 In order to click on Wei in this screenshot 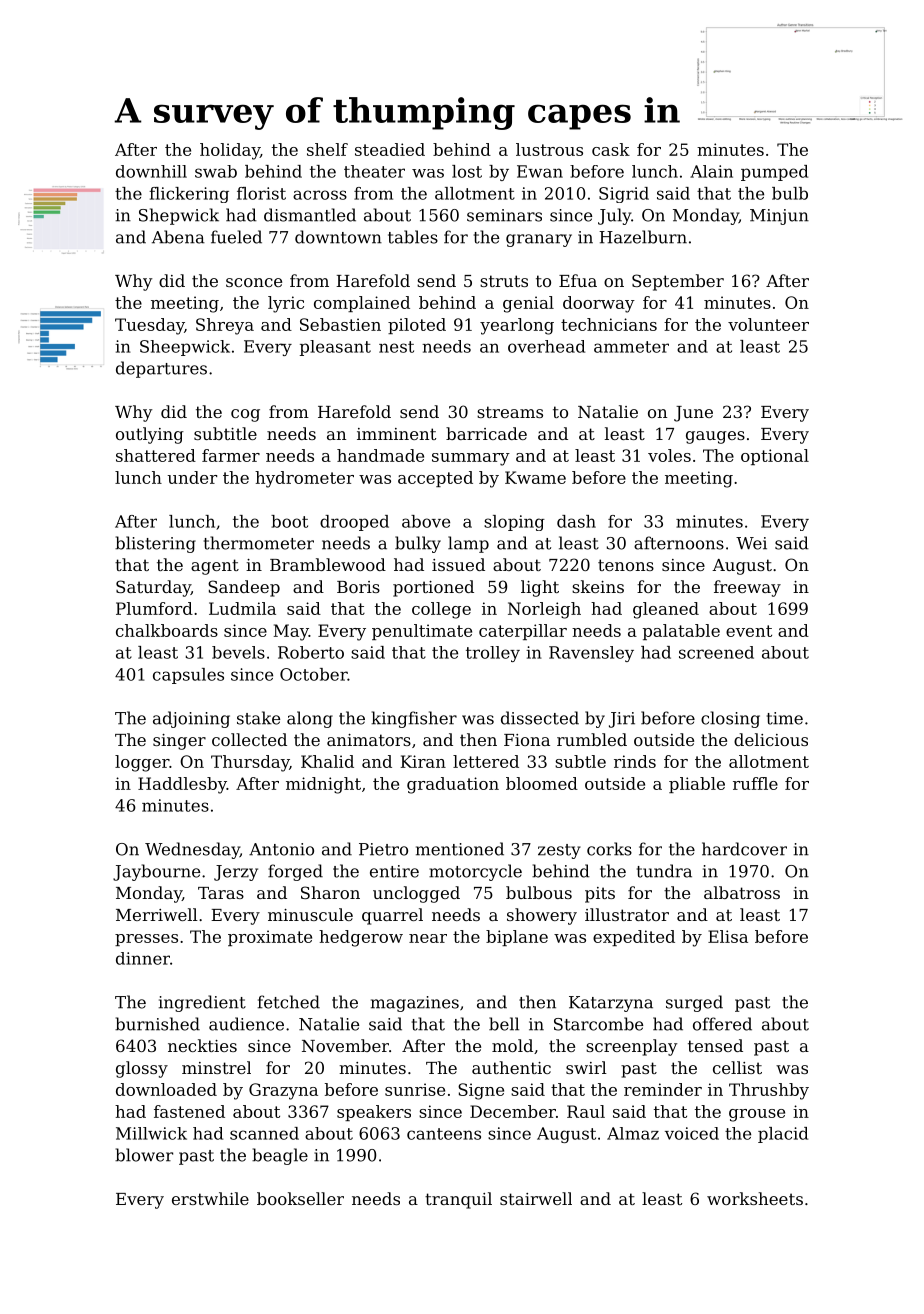, I will do `click(751, 543)`.
